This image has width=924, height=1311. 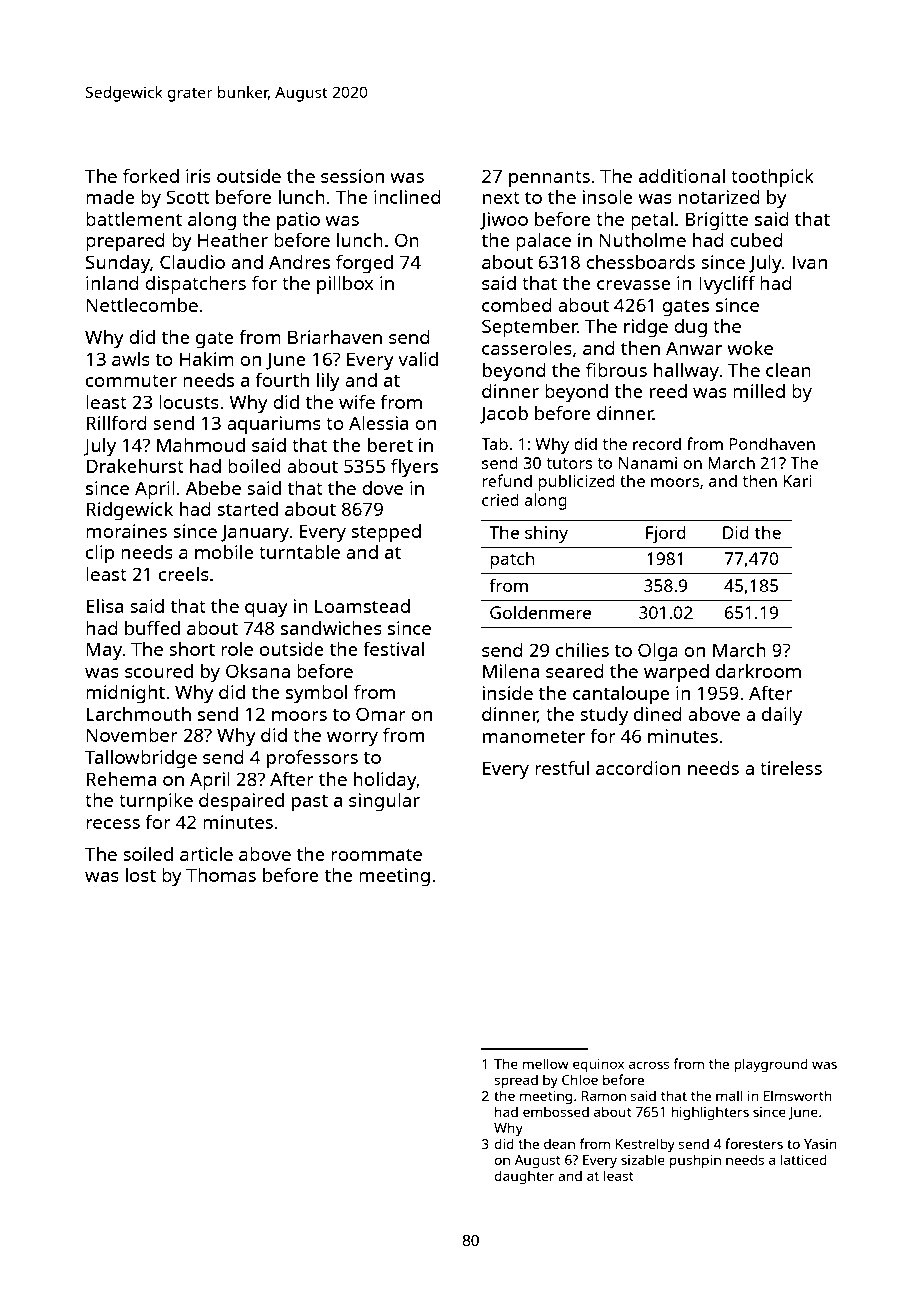 What do you see at coordinates (791, 768) in the image?
I see `tireless` at bounding box center [791, 768].
